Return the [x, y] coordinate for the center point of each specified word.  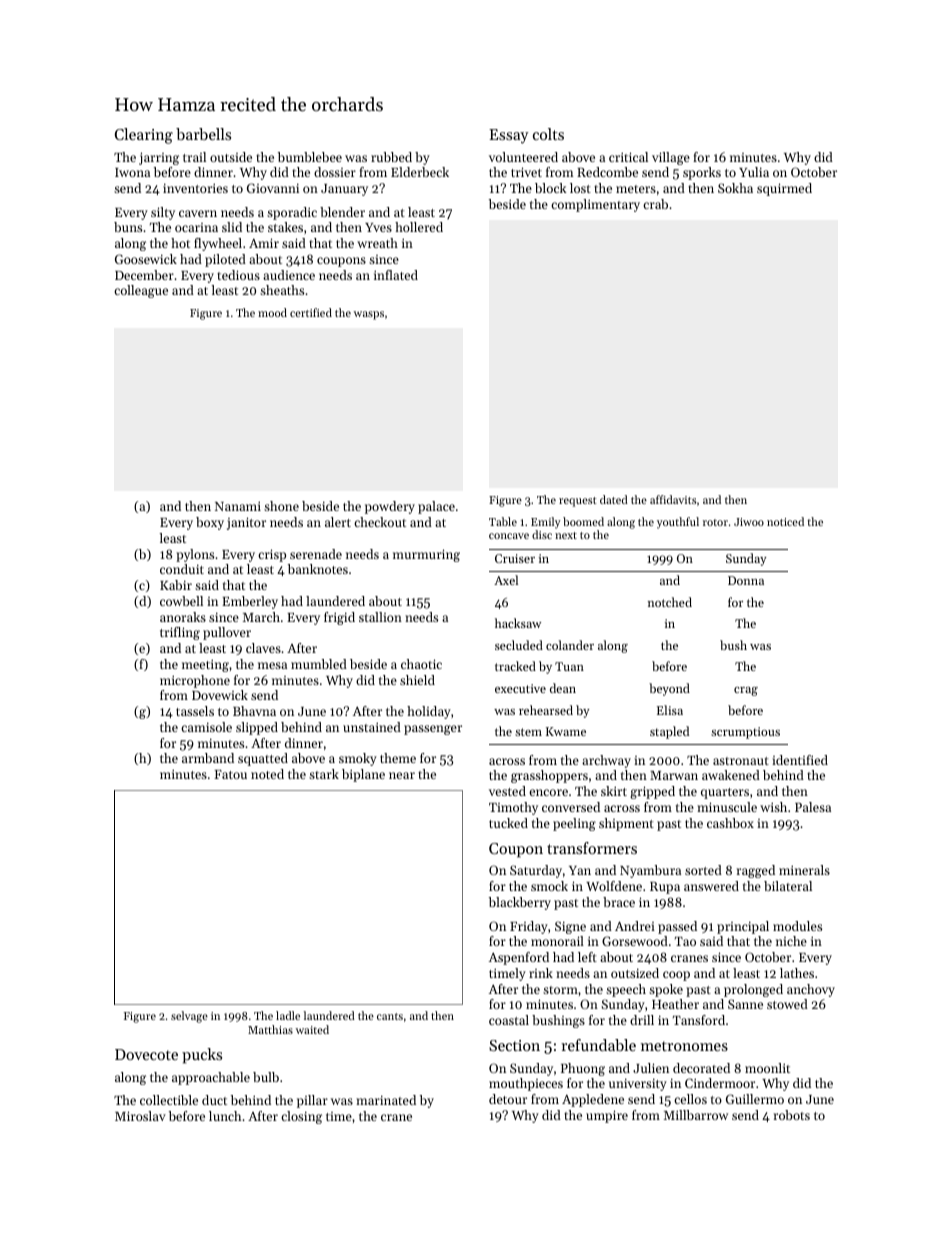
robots [792, 1115]
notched [670, 602]
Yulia [754, 172]
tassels [195, 711]
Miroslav [140, 1116]
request [578, 502]
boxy [210, 523]
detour [508, 1099]
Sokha [735, 188]
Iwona [132, 172]
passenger [433, 730]
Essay [509, 136]
